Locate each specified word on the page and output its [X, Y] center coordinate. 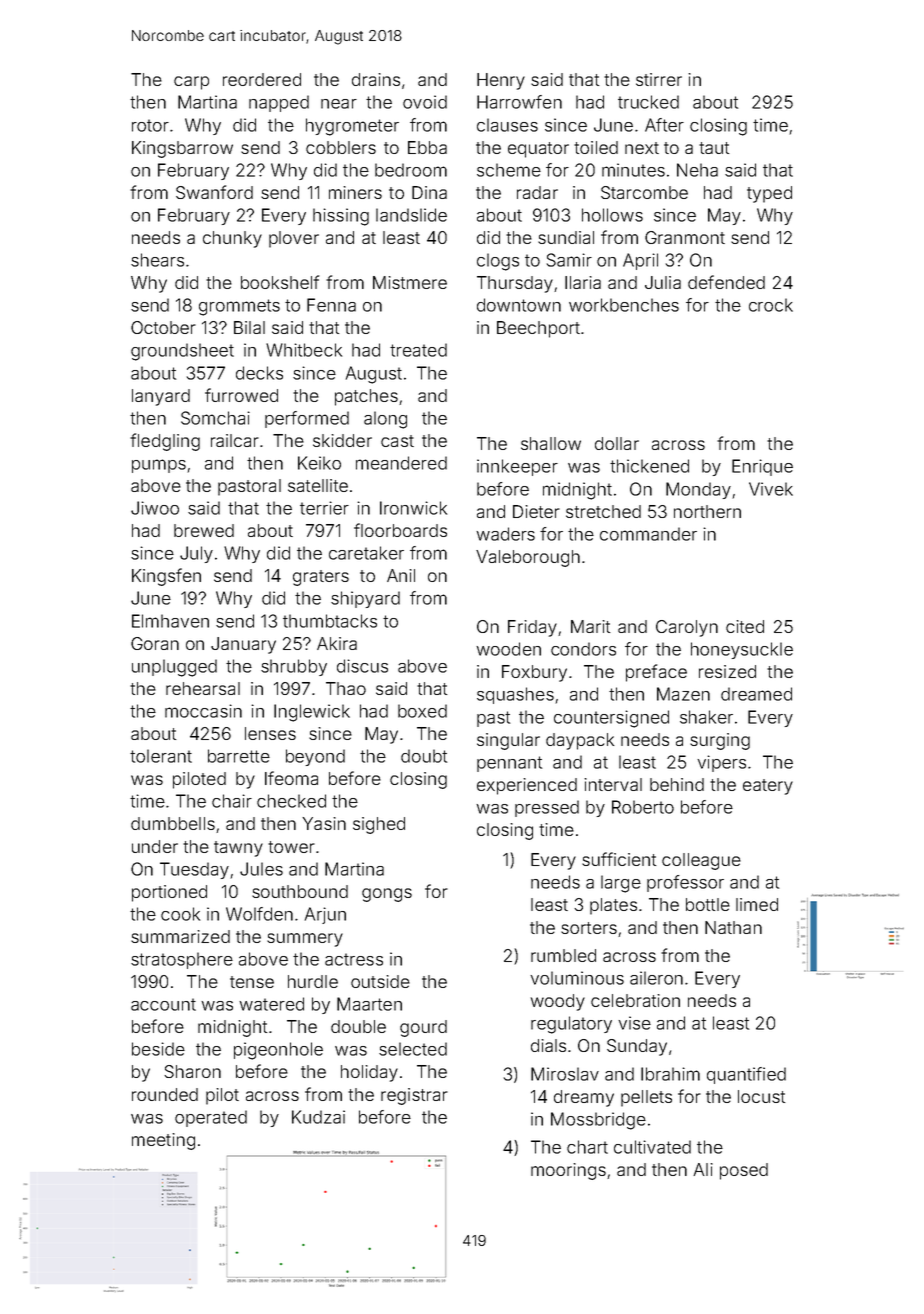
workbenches [624, 305]
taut [714, 148]
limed [757, 904]
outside [380, 981]
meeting [163, 1141]
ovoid [425, 102]
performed [307, 419]
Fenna [331, 305]
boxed [422, 711]
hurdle [313, 981]
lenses [270, 733]
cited [745, 626]
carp [191, 83]
